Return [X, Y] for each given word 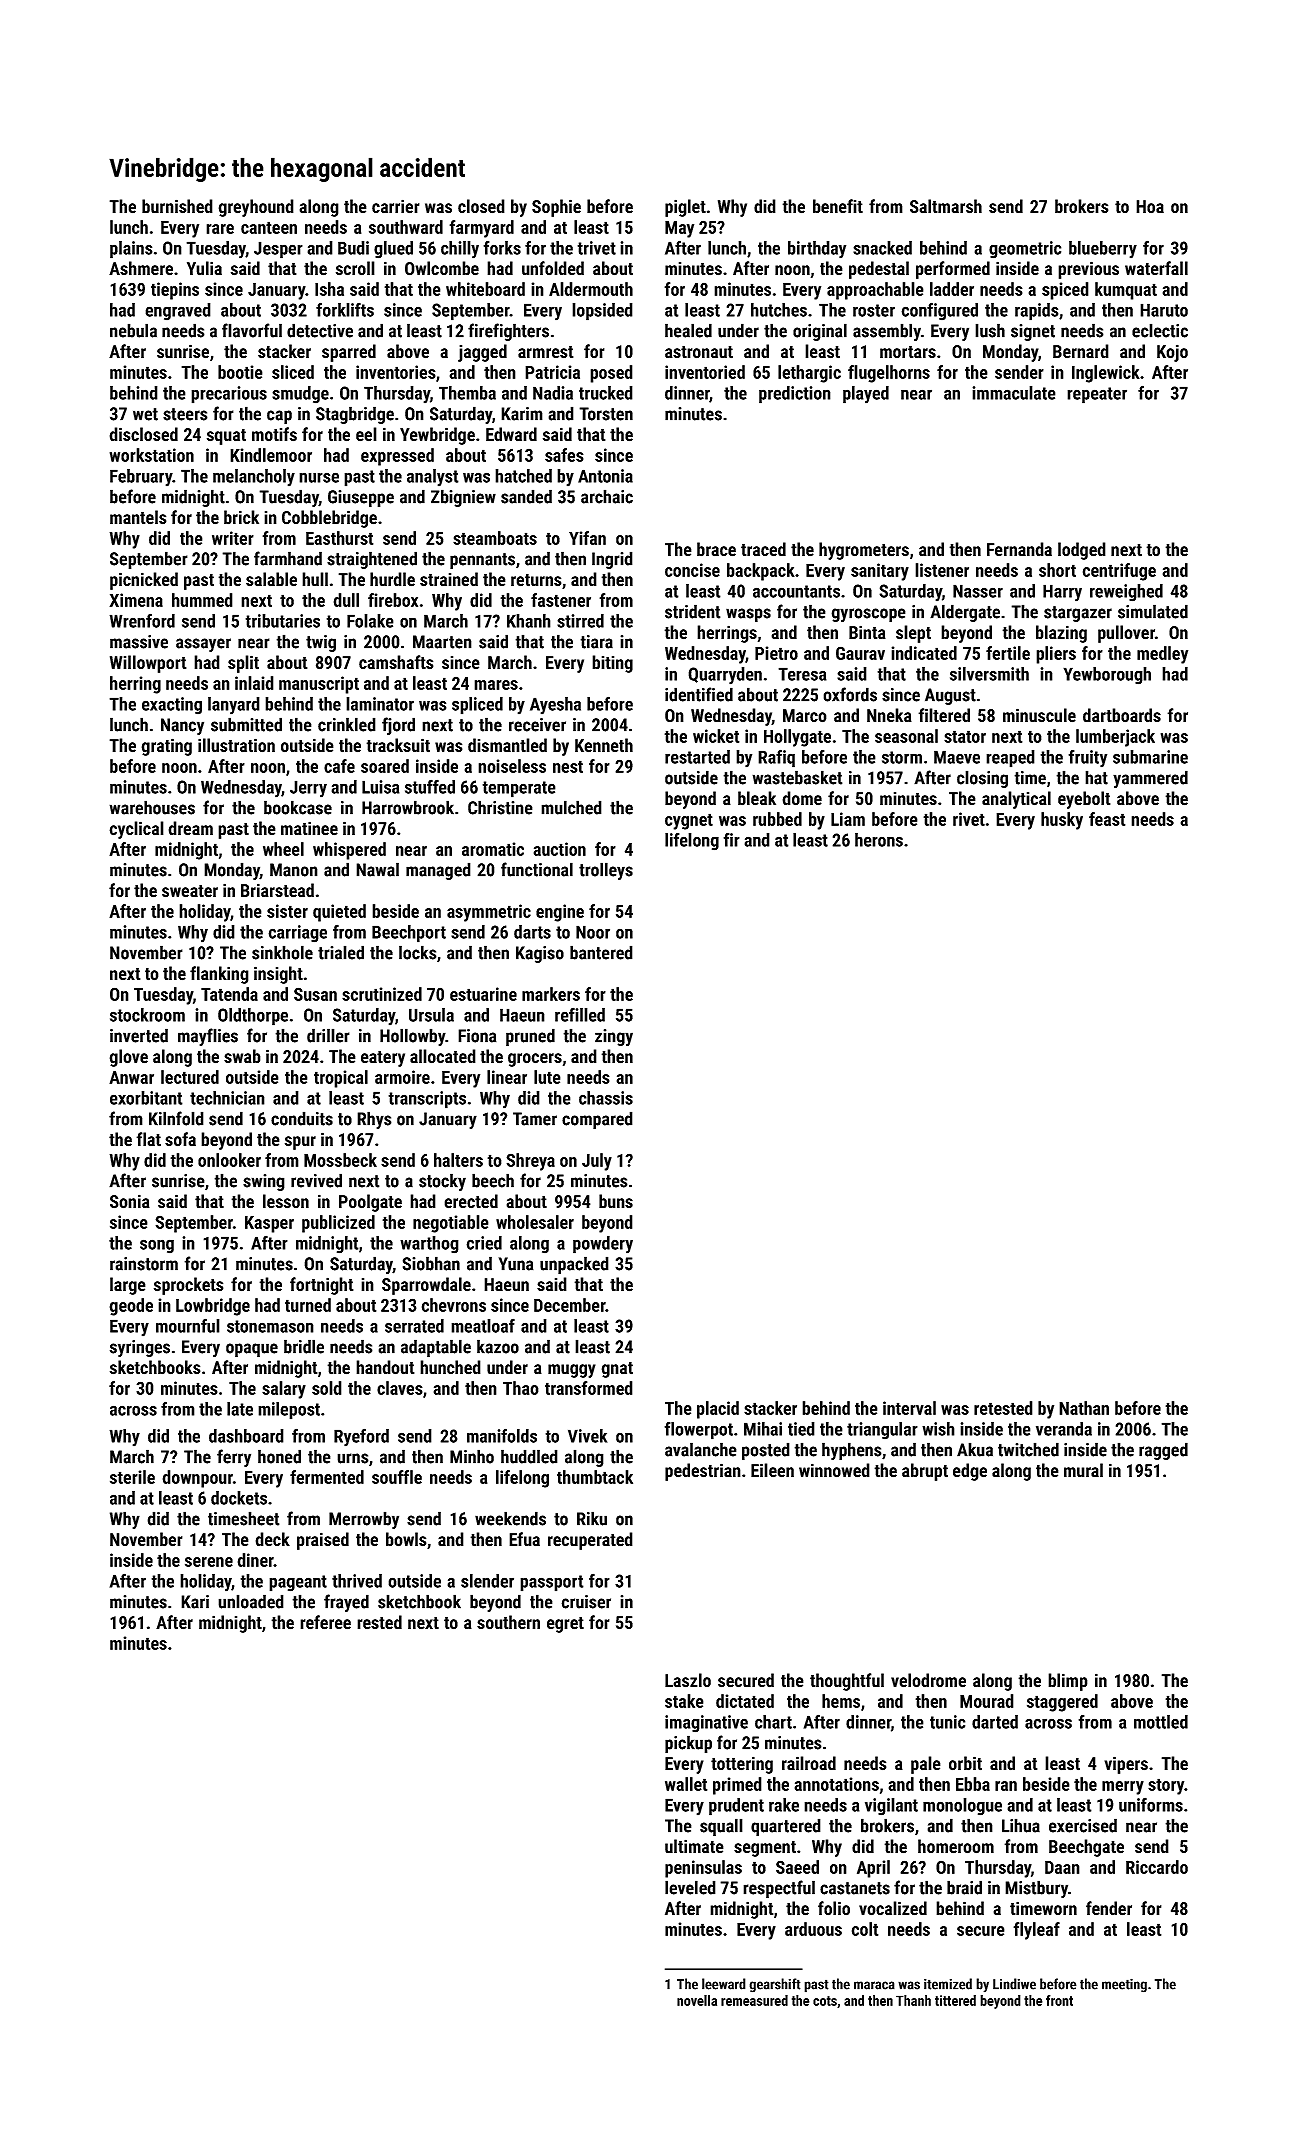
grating [166, 747]
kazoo [498, 1346]
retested [1003, 1408]
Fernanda [1019, 549]
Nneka [889, 715]
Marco [805, 716]
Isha [329, 289]
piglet [685, 208]
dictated [745, 1701]
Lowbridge [213, 1307]
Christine [500, 807]
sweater [190, 891]
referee [325, 1622]
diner [255, 1560]
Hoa [1150, 207]
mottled [1161, 1722]
